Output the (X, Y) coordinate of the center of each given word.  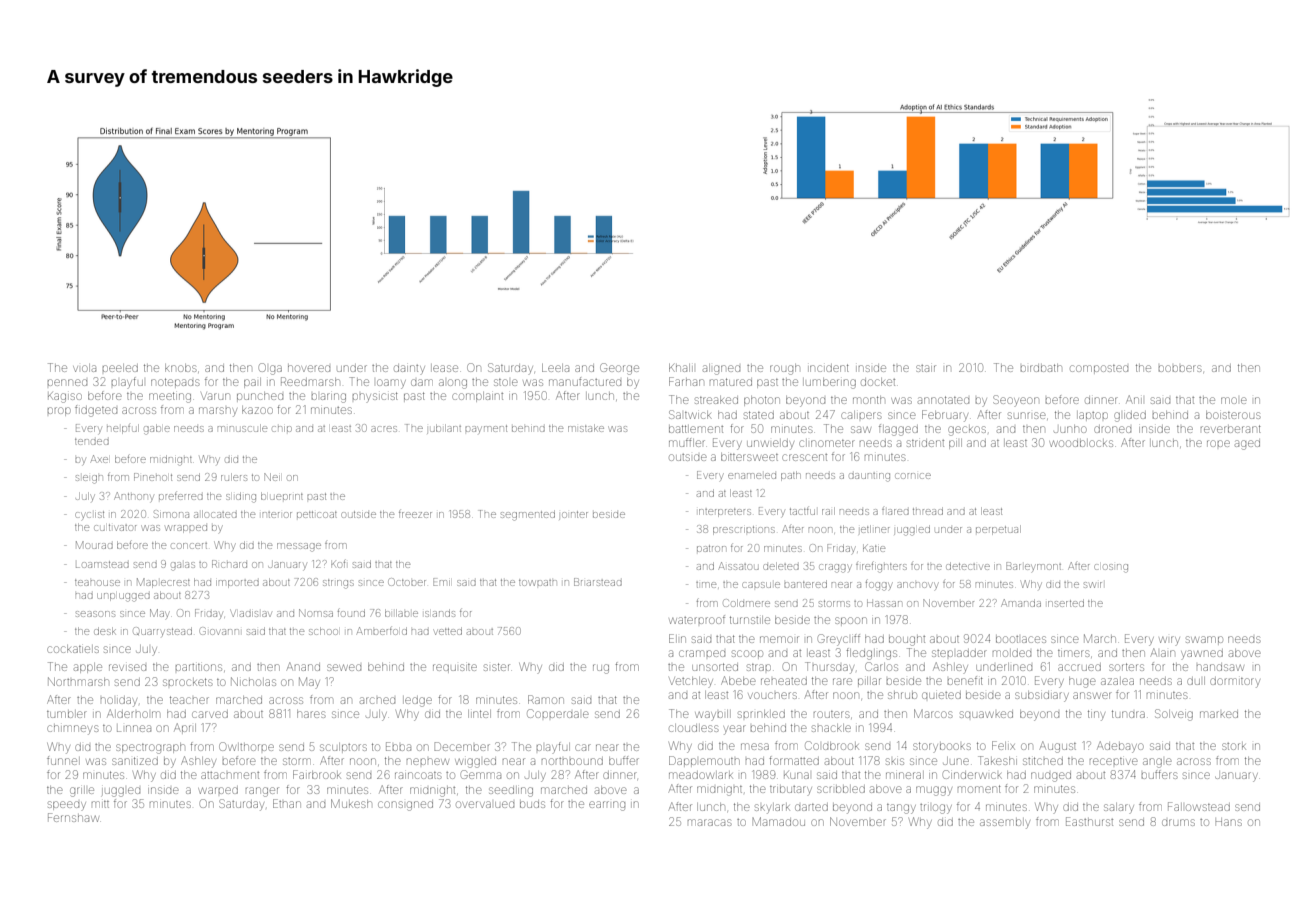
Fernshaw (73, 817)
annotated (943, 400)
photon (762, 401)
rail (828, 511)
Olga (270, 369)
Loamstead (102, 564)
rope (1218, 443)
